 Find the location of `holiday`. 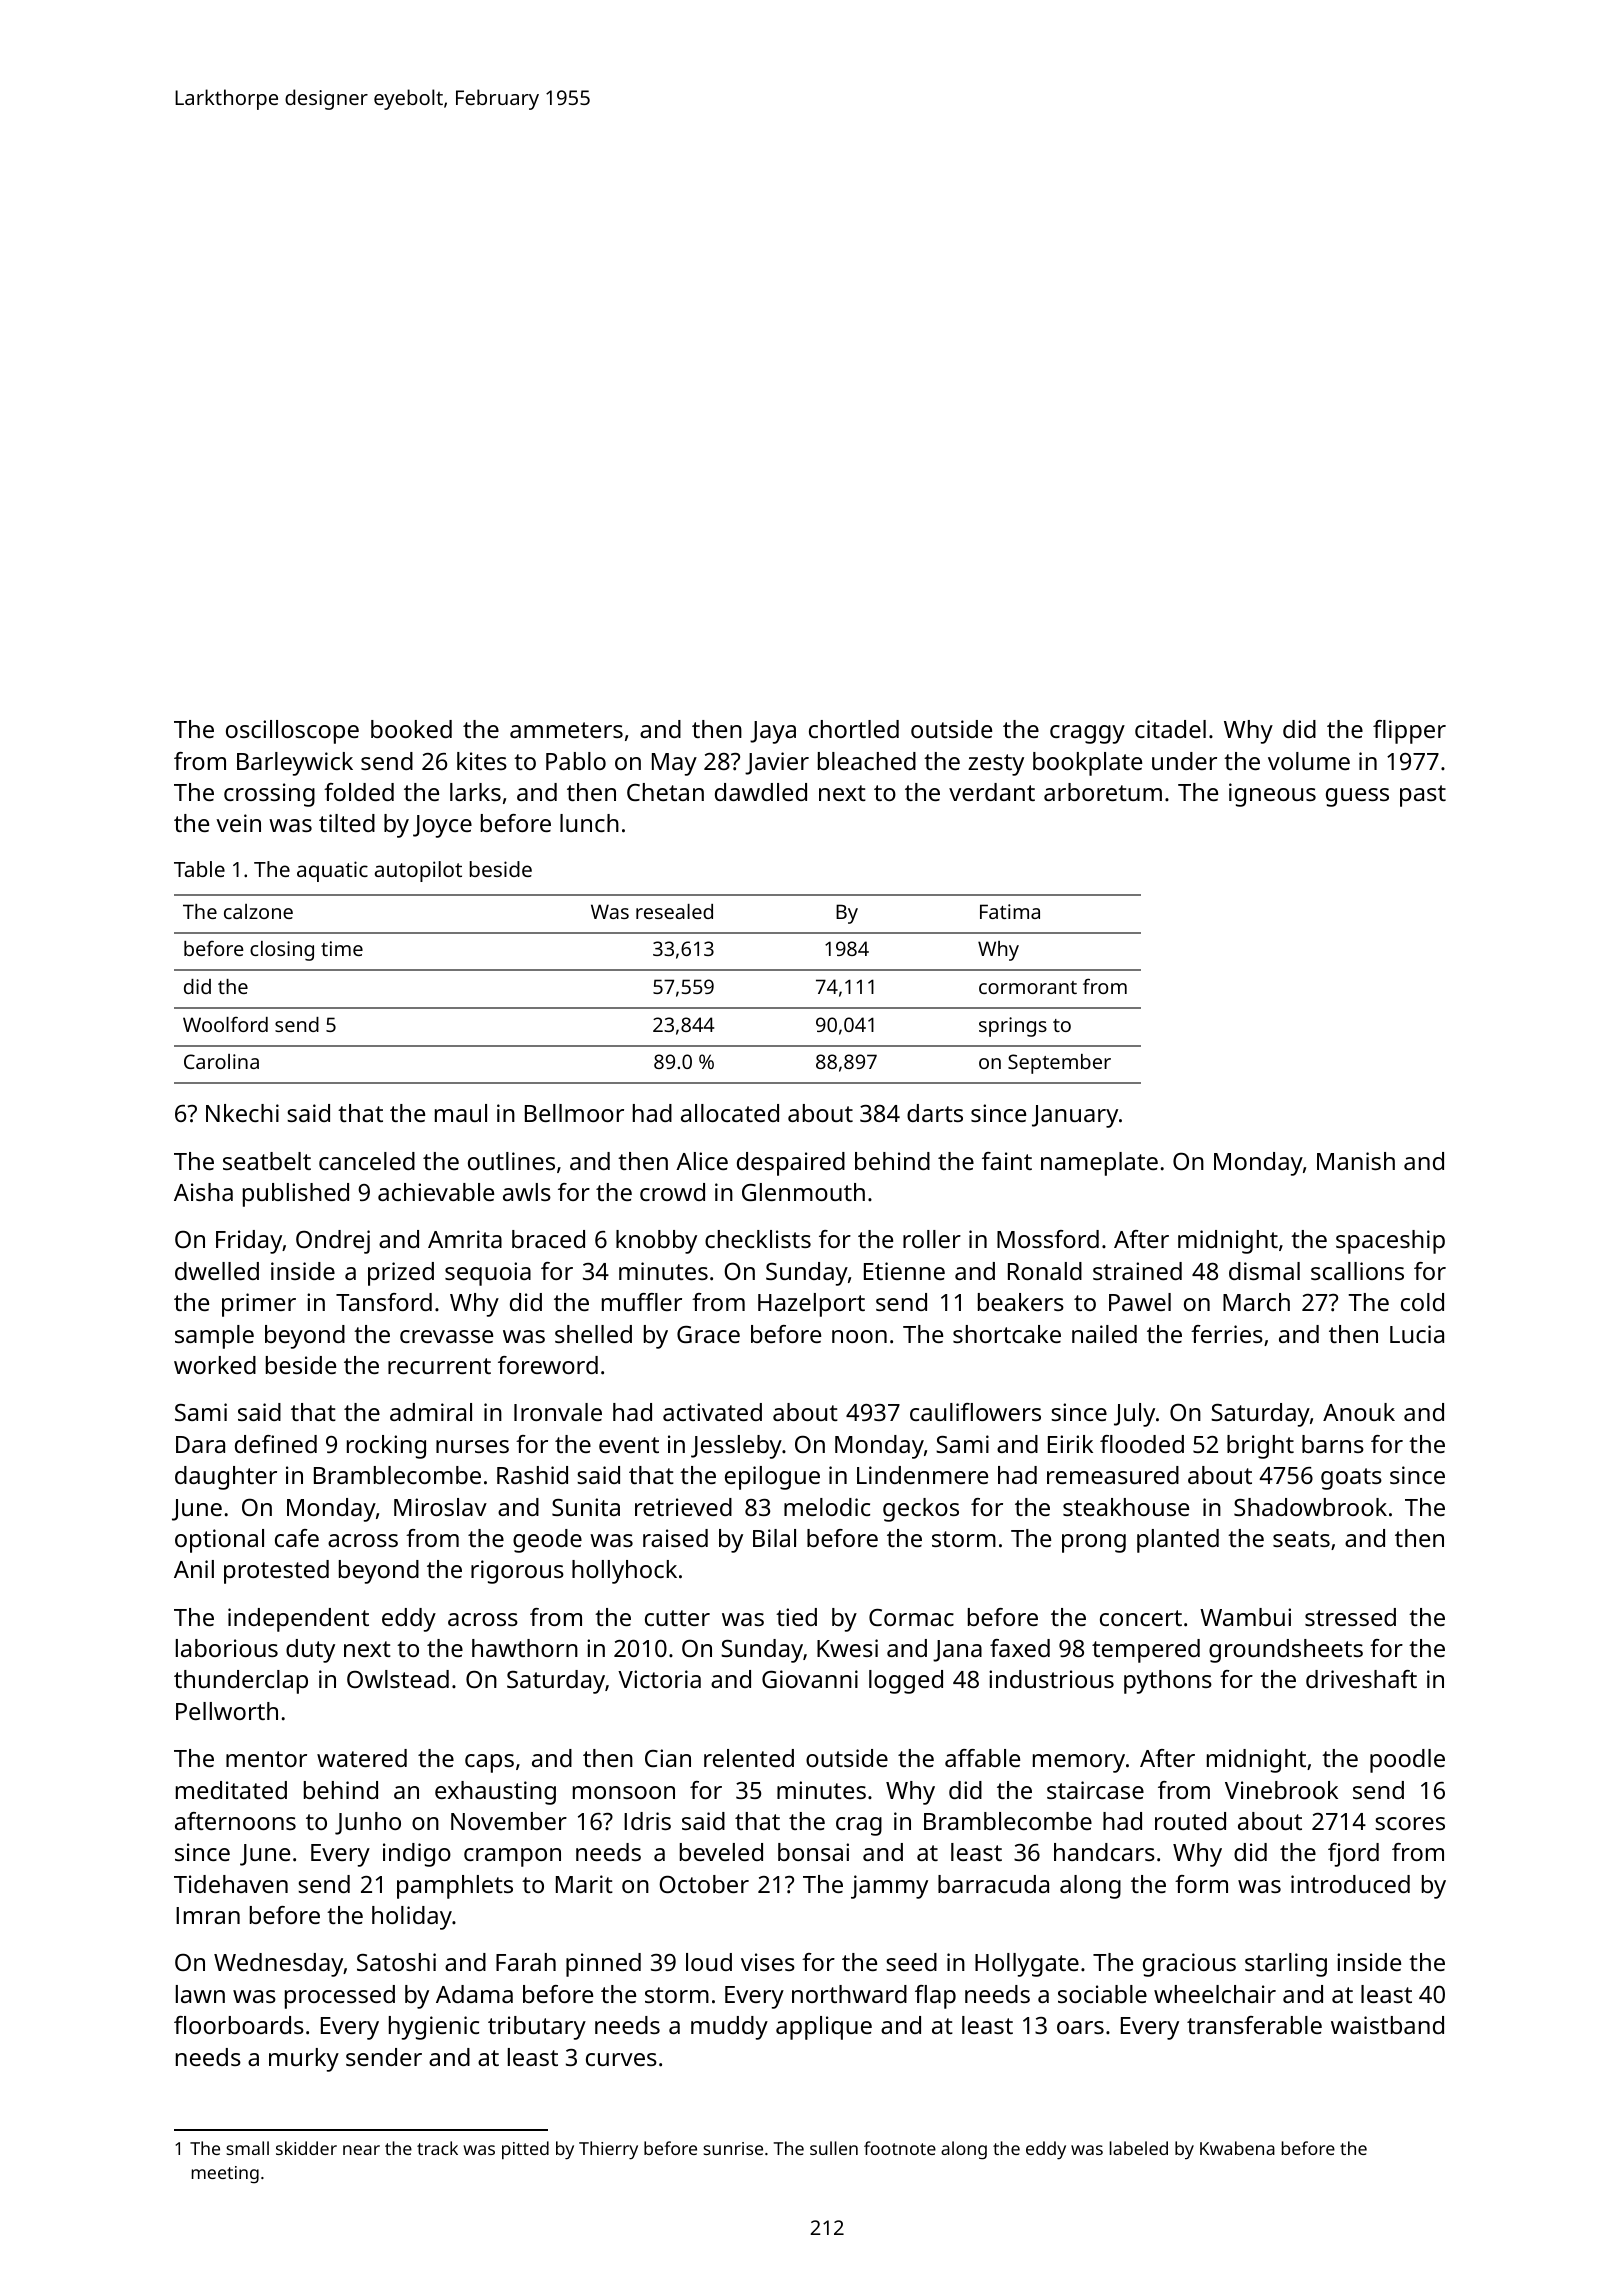

holiday is located at coordinates (412, 1918).
